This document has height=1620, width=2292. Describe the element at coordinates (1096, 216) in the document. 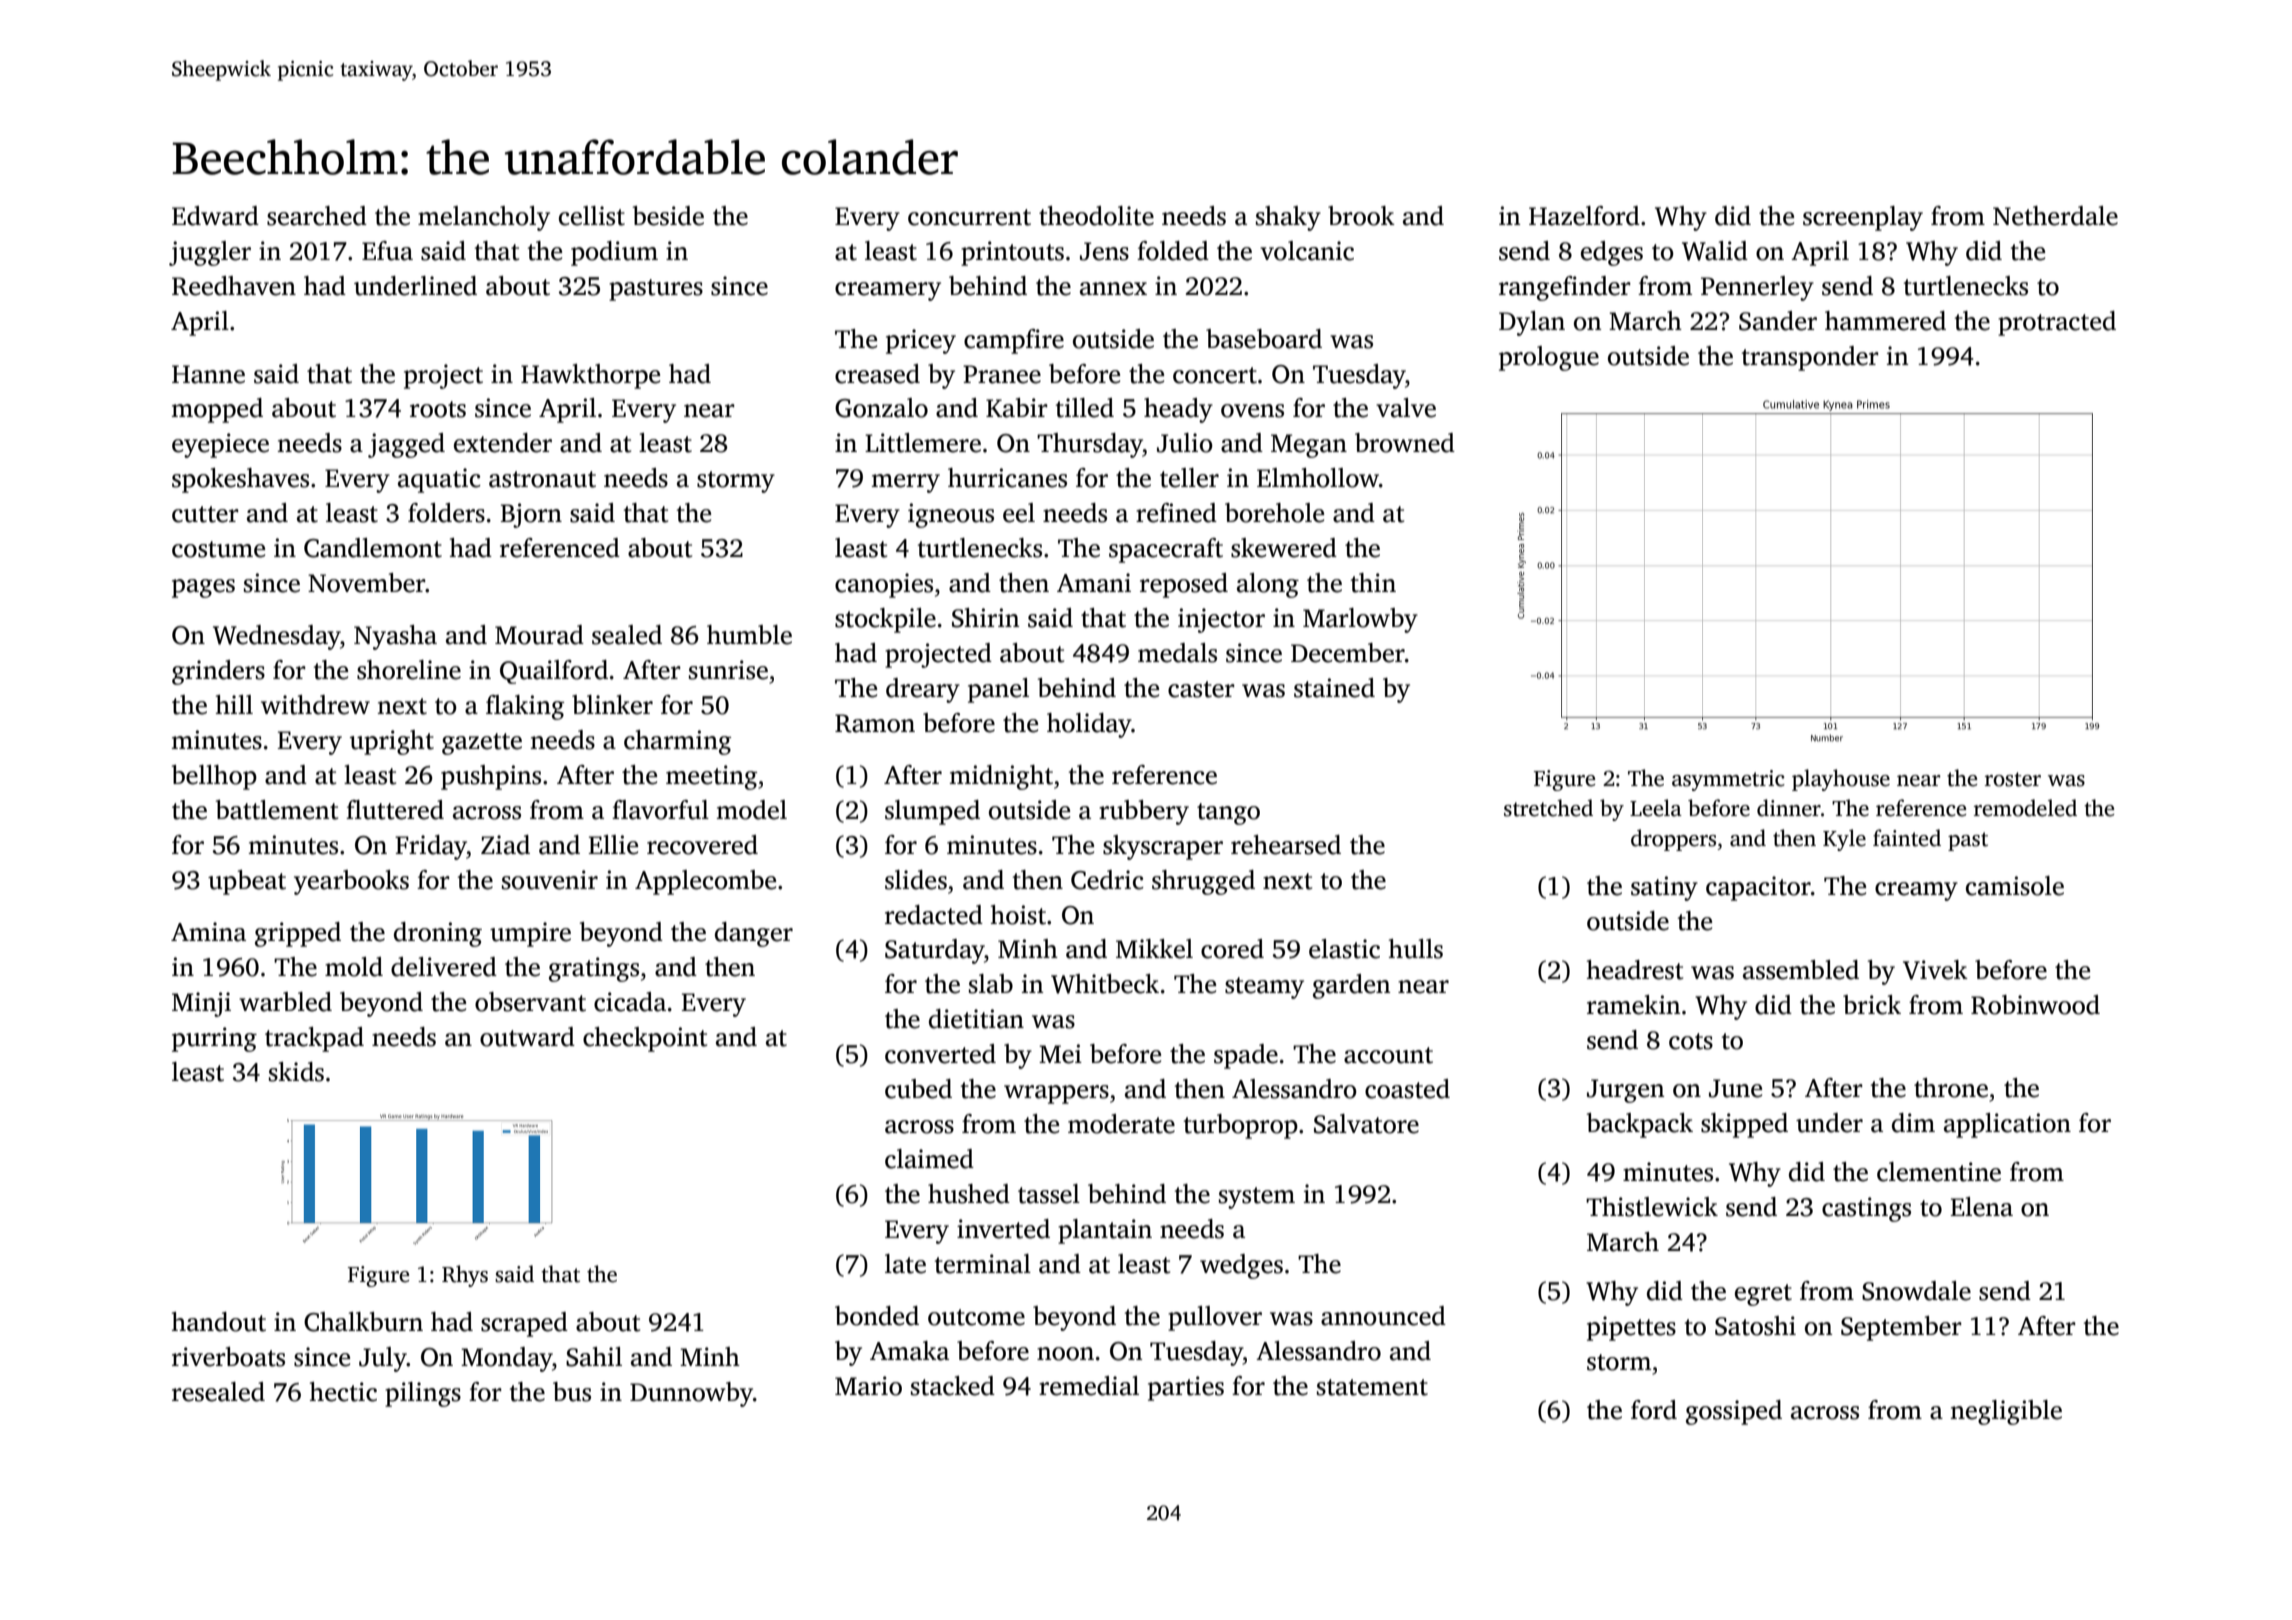

I see `theodolite` at that location.
